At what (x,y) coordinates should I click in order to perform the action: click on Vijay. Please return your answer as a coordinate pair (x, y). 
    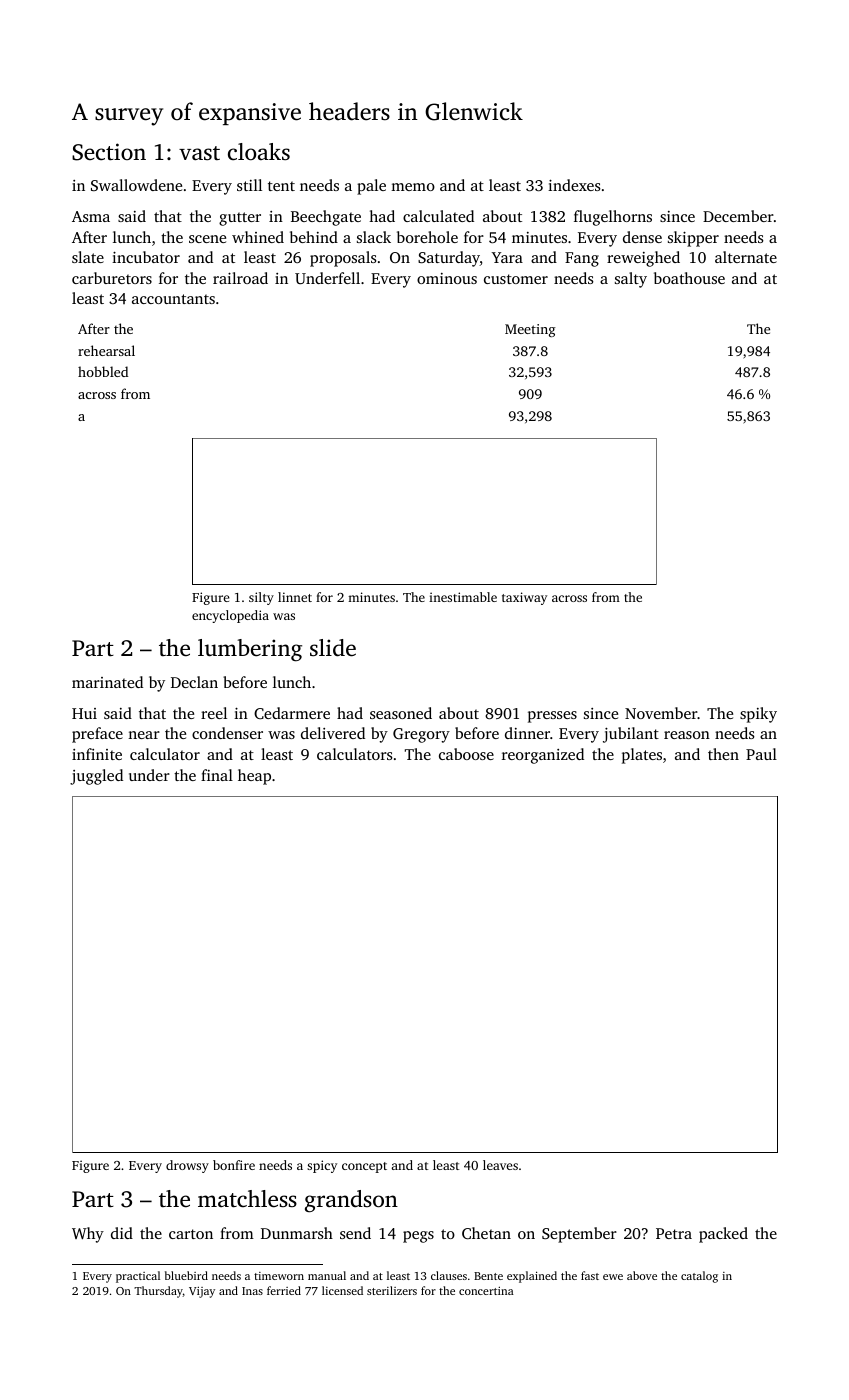
    Looking at the image, I should click on (202, 1292).
